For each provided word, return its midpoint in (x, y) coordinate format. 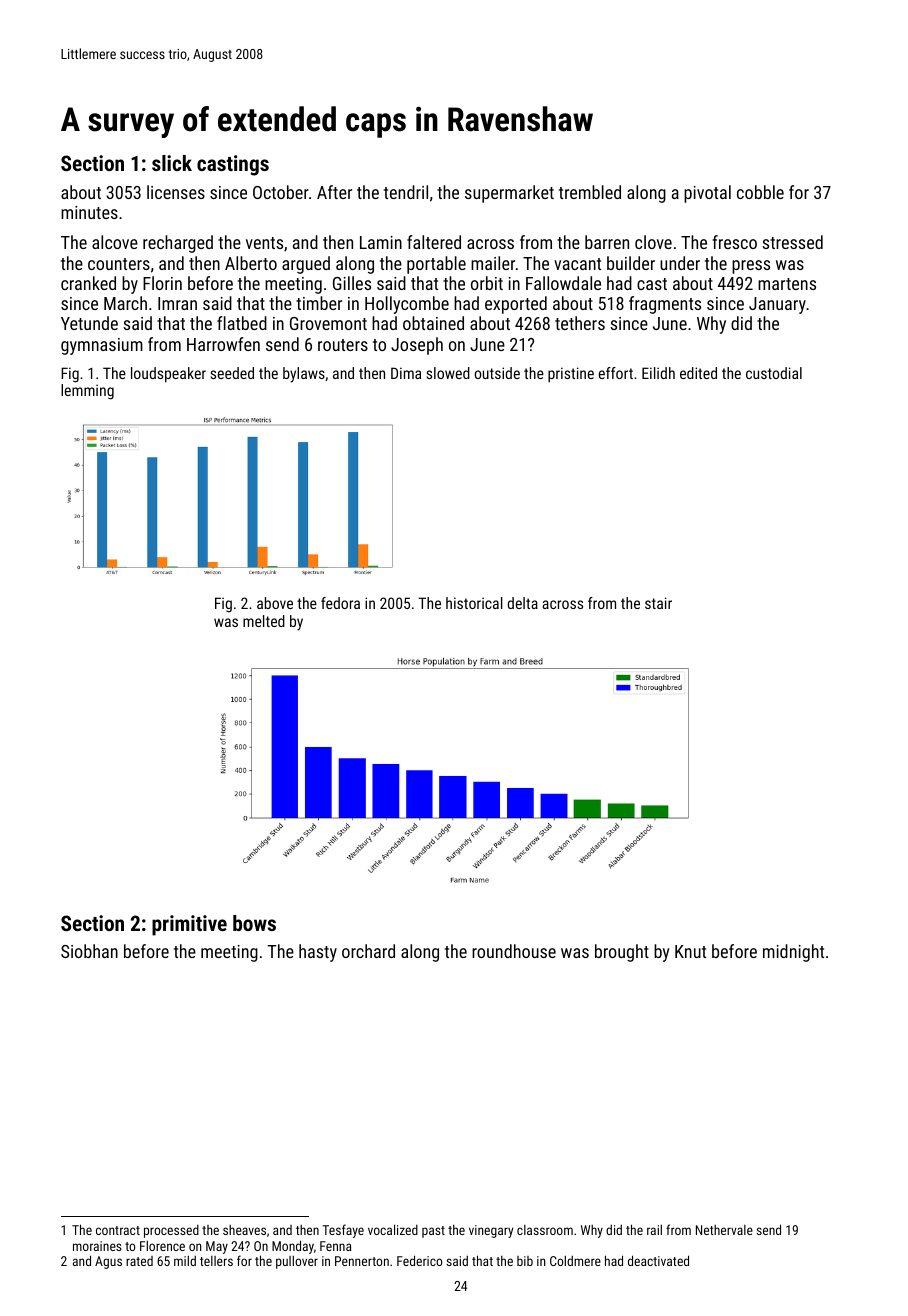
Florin (162, 283)
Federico (419, 1260)
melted (264, 621)
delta (522, 603)
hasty (318, 953)
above (275, 603)
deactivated (658, 1260)
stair (658, 603)
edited (698, 373)
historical (474, 603)
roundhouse (514, 951)
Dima (406, 373)
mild (185, 1260)
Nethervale (724, 1230)
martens (787, 284)
